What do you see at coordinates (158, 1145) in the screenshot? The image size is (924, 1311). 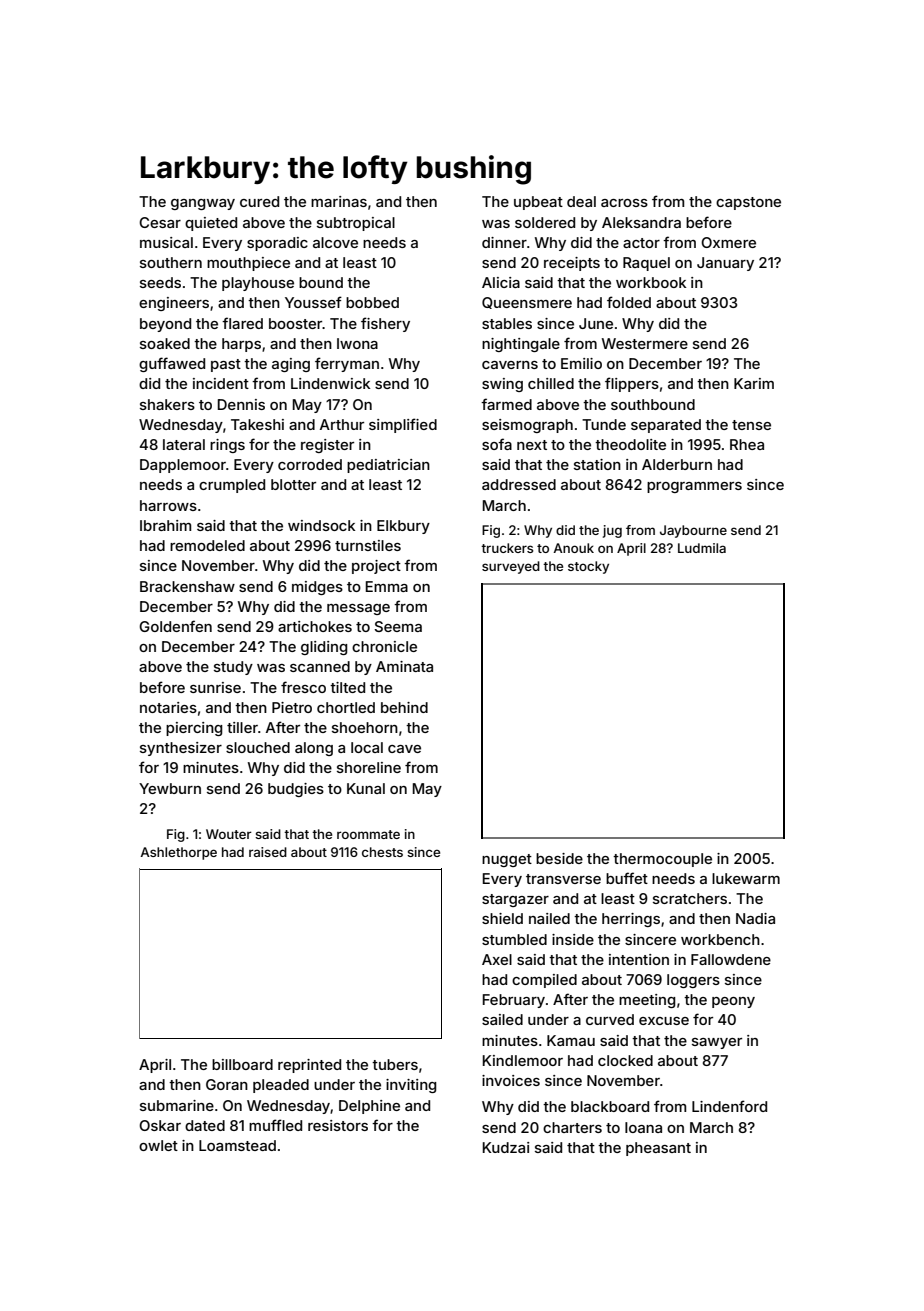 I see `owlet` at bounding box center [158, 1145].
